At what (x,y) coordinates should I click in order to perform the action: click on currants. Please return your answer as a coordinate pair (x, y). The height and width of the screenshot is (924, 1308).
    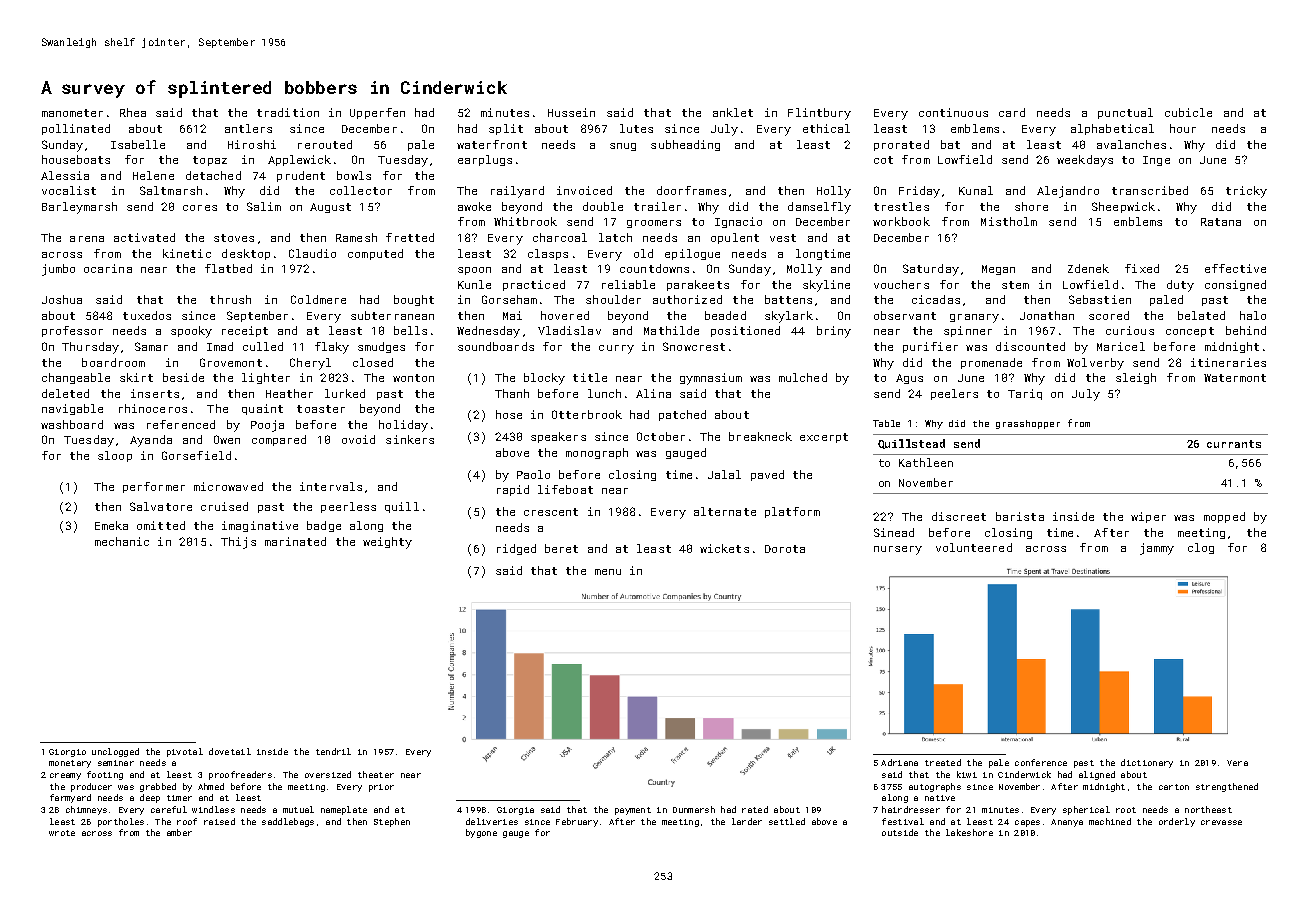
    Looking at the image, I should click on (1234, 444).
